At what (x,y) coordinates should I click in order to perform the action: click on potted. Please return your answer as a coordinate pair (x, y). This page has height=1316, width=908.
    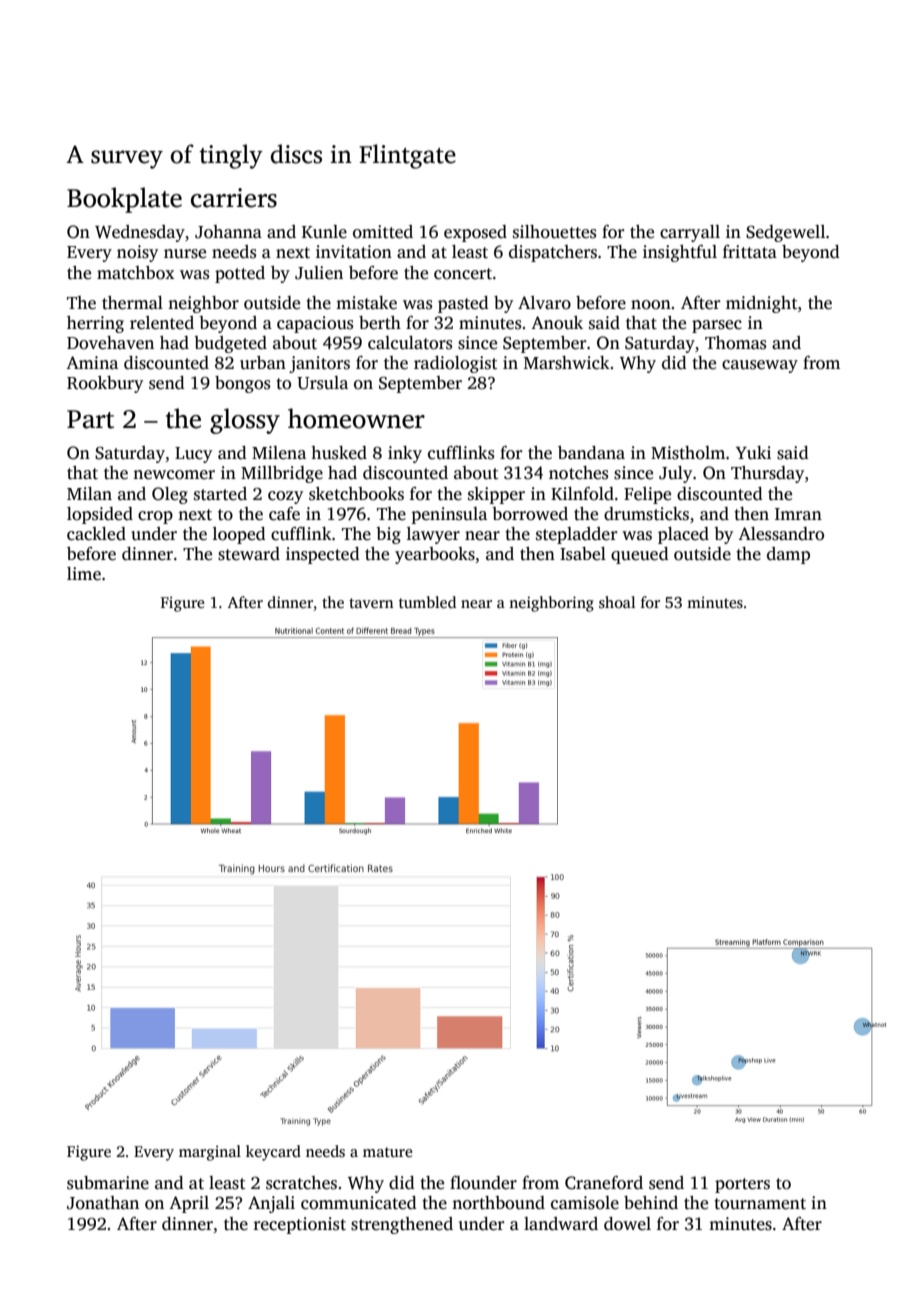
    Looking at the image, I should click on (240, 274).
